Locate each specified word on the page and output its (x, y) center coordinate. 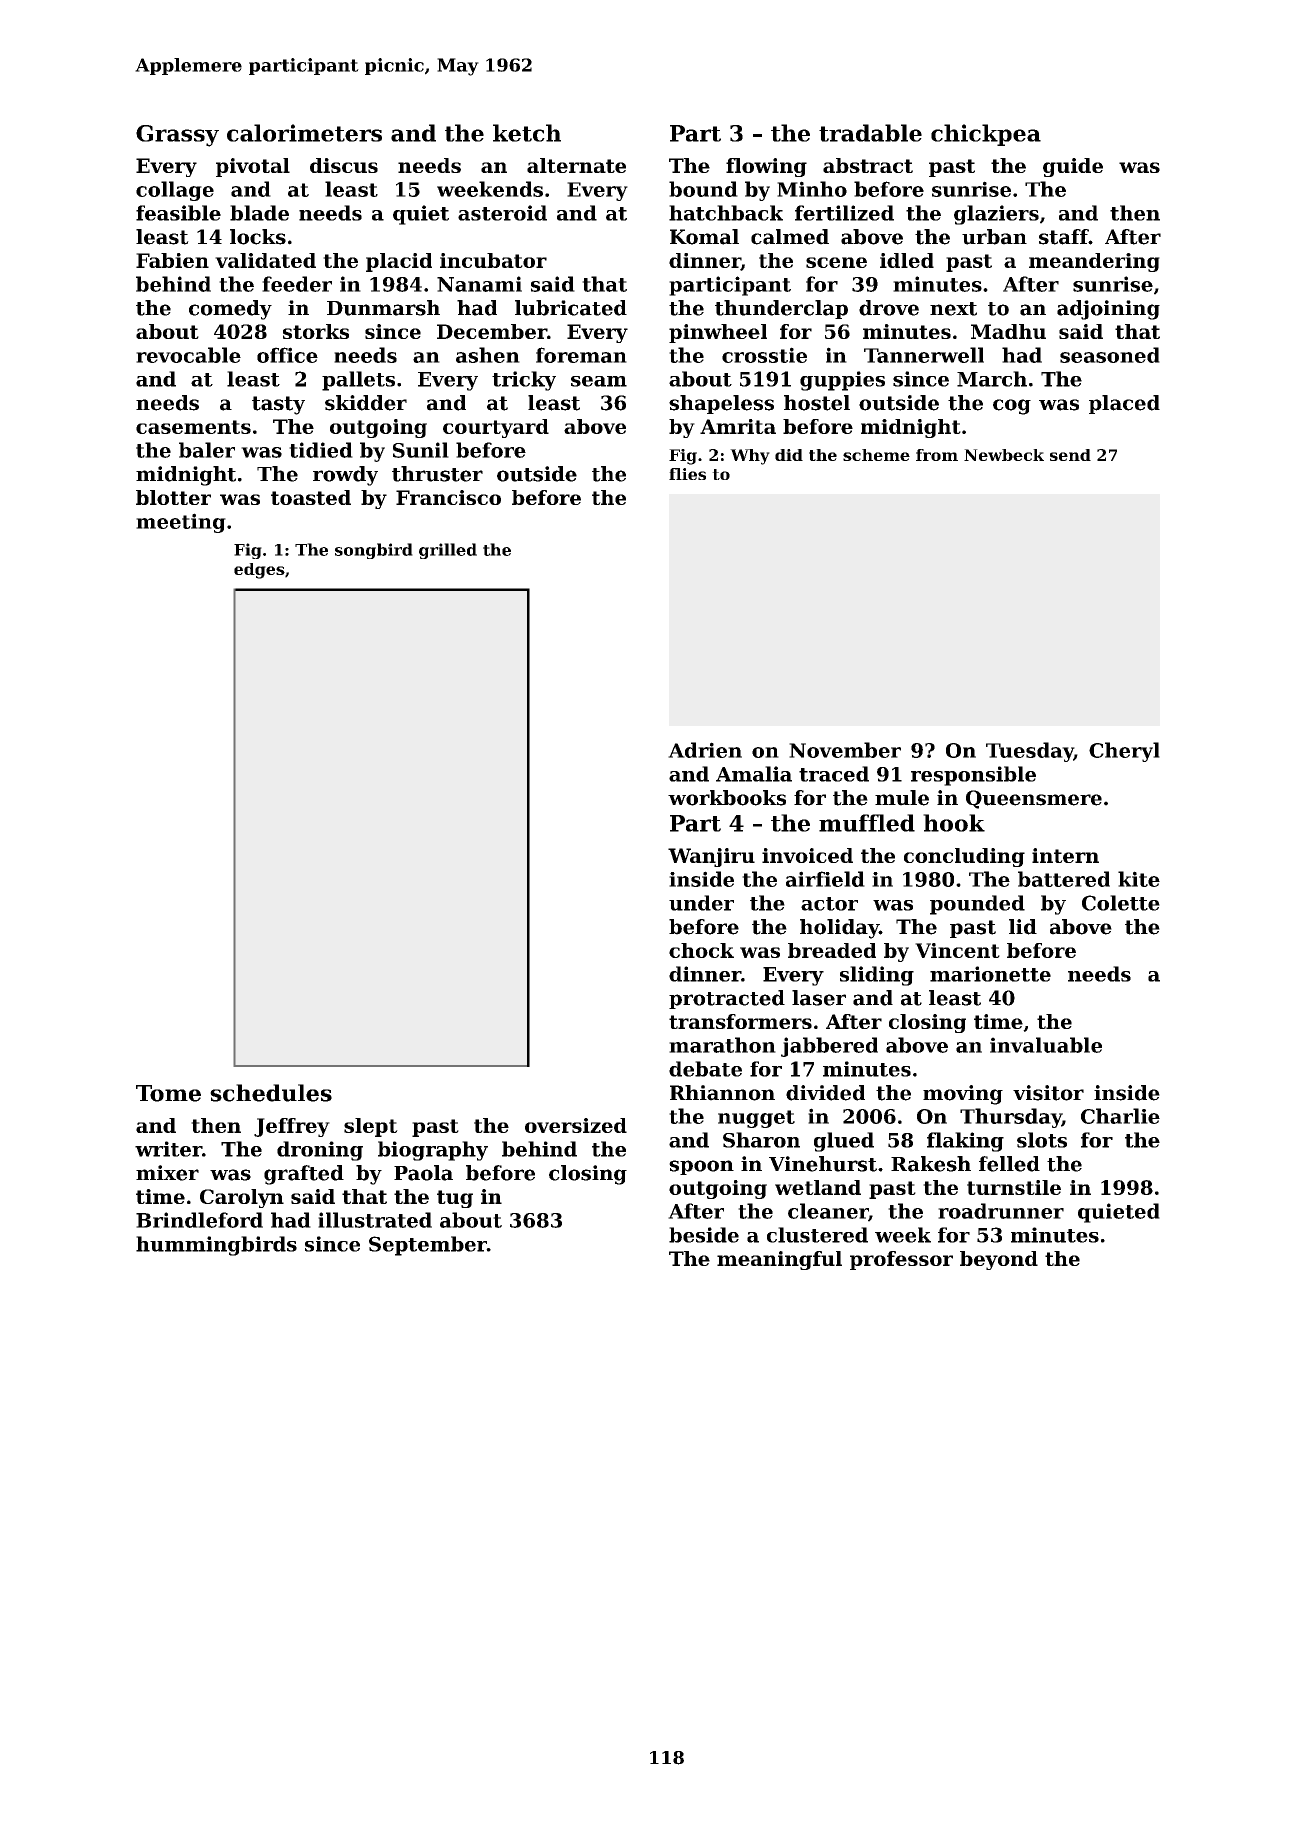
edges (259, 571)
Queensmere (1034, 799)
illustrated (375, 1220)
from (937, 455)
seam (599, 381)
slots (1042, 1140)
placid (399, 262)
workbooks (727, 798)
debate (705, 1069)
